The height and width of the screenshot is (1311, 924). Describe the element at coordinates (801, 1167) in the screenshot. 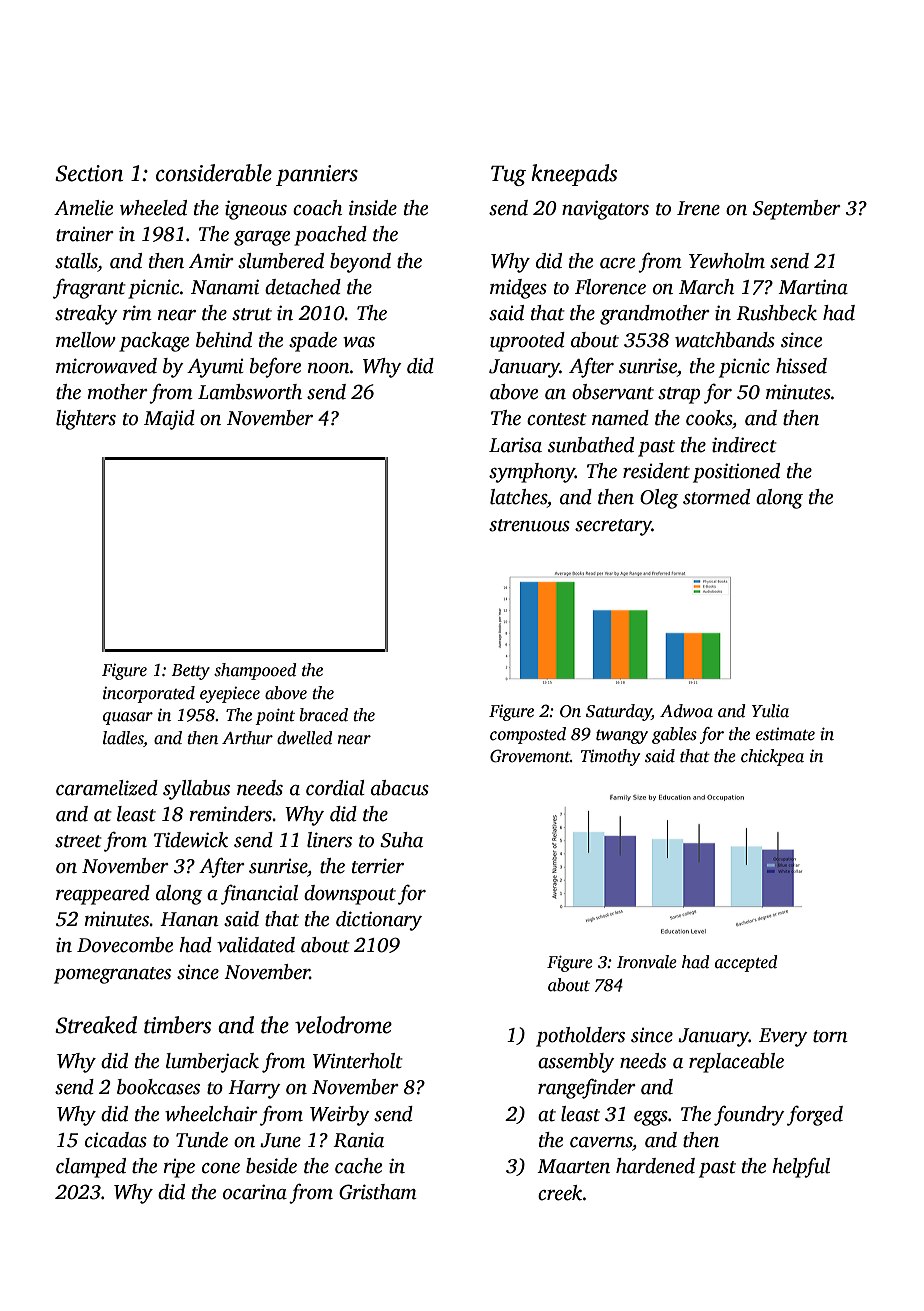

I see `helpful` at that location.
